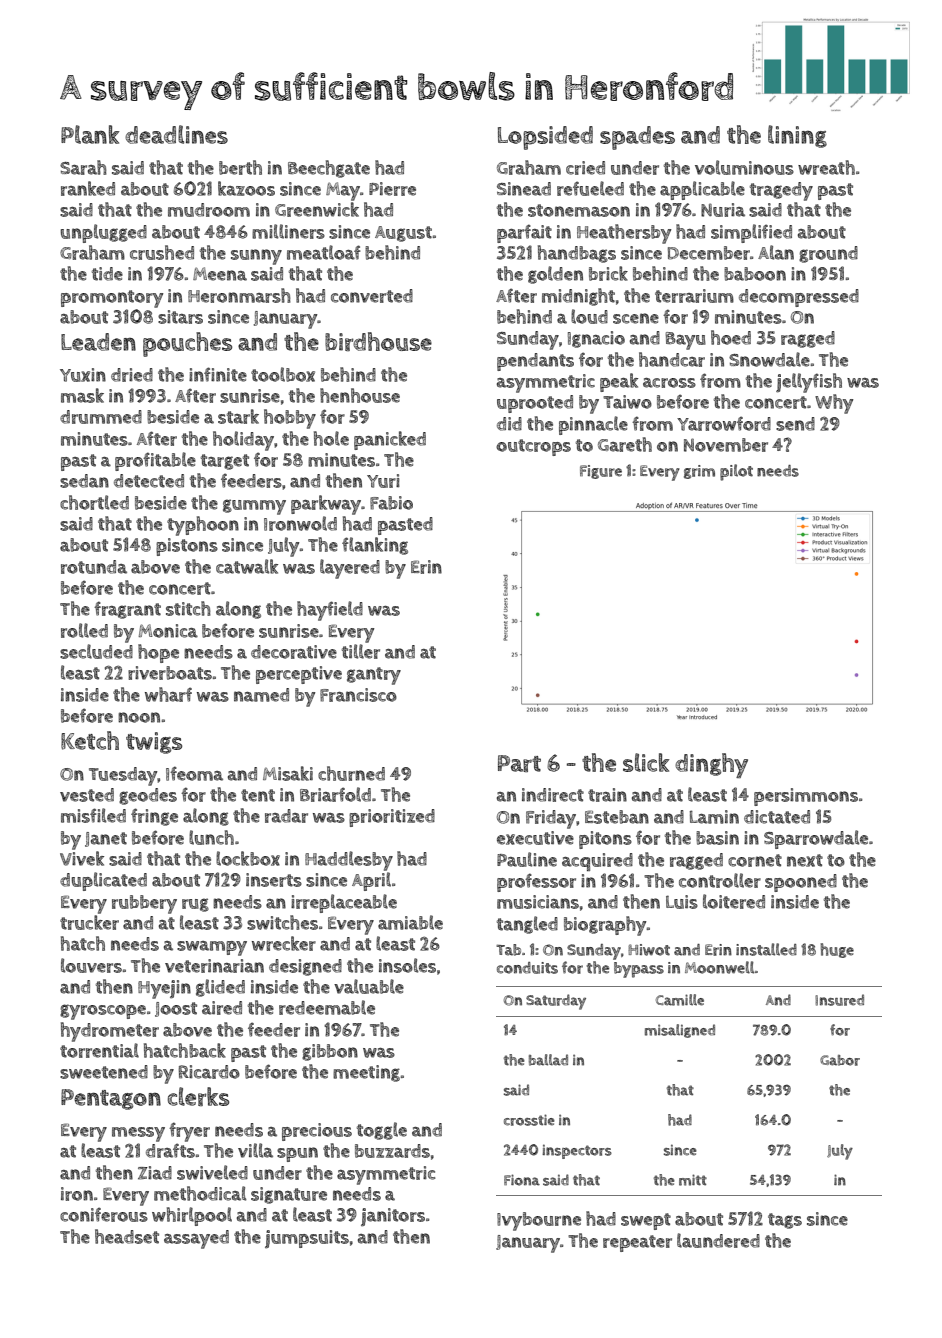 This screenshot has height=1338, width=942. I want to click on pendants, so click(535, 362).
